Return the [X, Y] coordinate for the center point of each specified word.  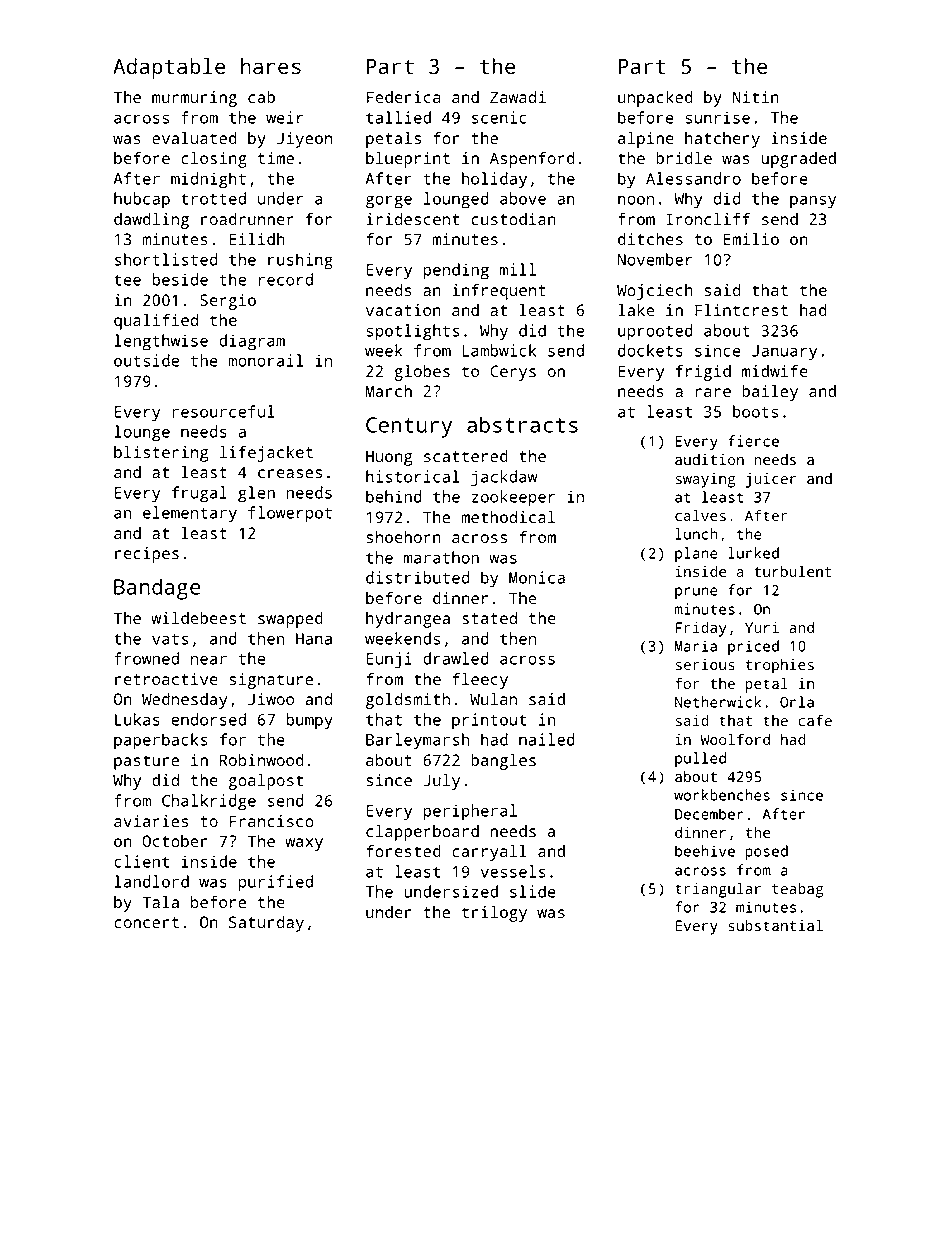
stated [489, 618]
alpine [646, 140]
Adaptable [169, 68]
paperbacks [161, 741]
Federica [403, 97]
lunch [696, 534]
